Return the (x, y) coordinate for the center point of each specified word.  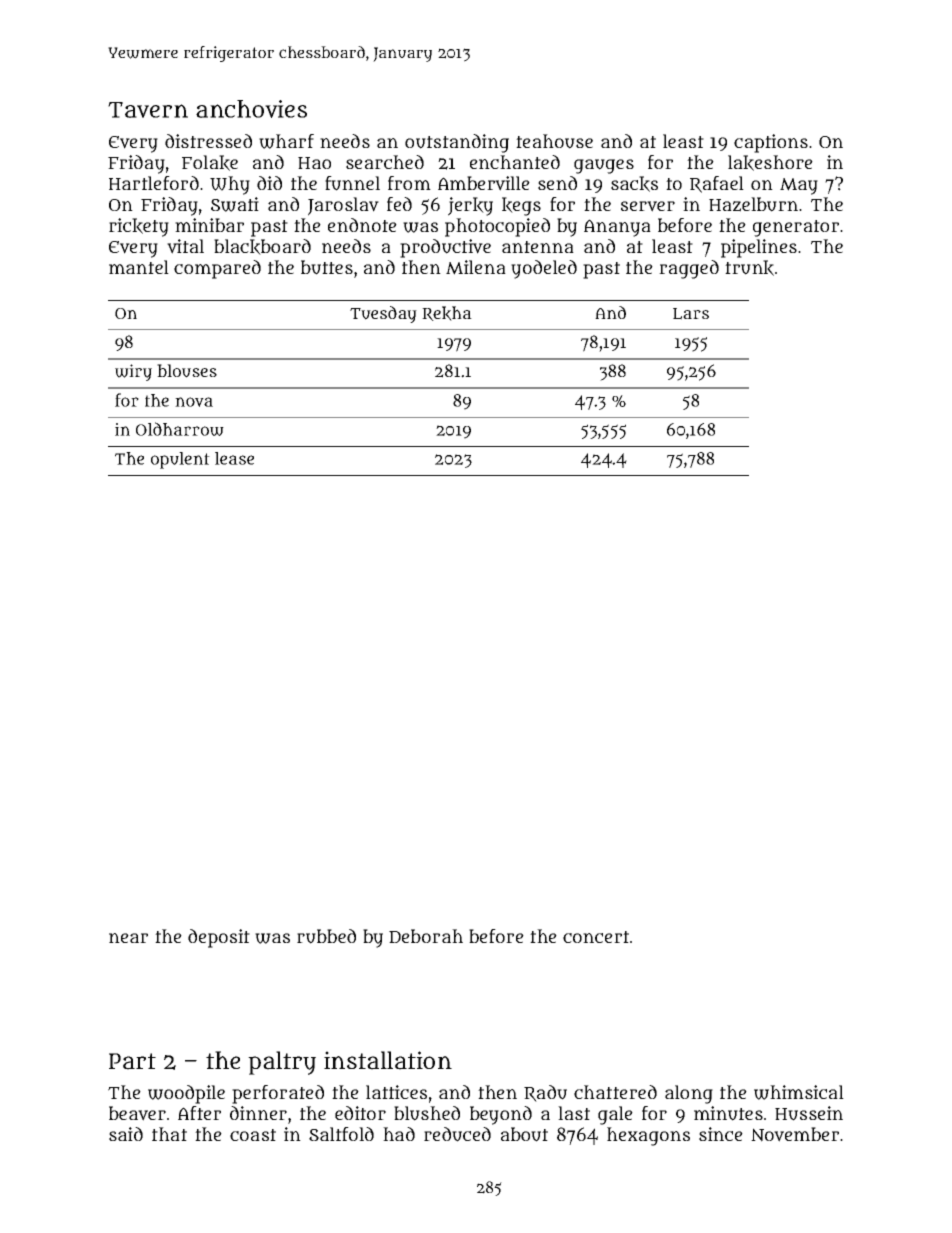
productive (445, 248)
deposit (219, 938)
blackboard (262, 247)
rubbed (326, 936)
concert (596, 937)
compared (217, 269)
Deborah (426, 936)
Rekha (447, 313)
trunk (749, 268)
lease (234, 458)
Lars (691, 314)
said (126, 1134)
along (689, 1094)
